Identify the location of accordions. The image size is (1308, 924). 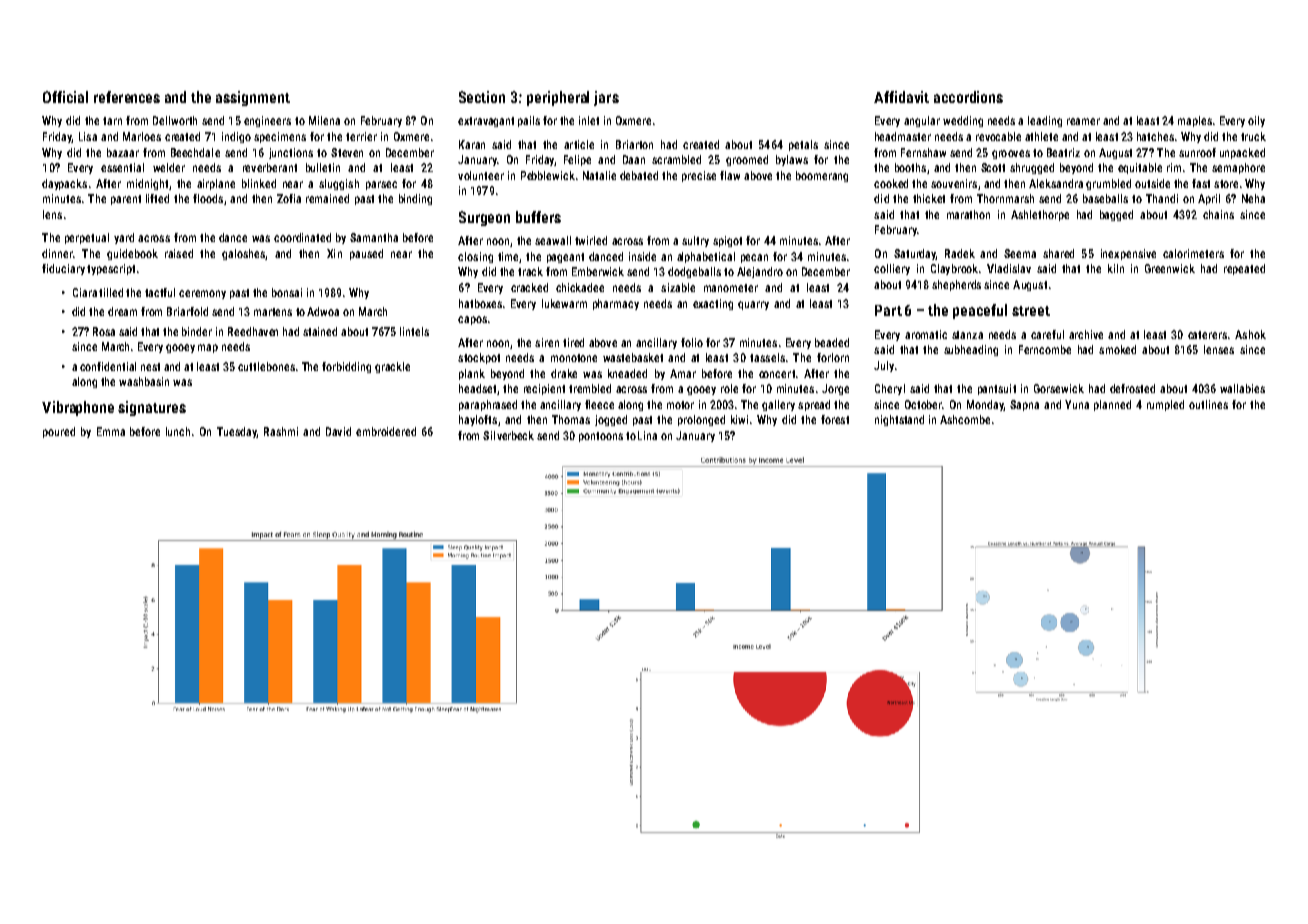
(968, 97).
